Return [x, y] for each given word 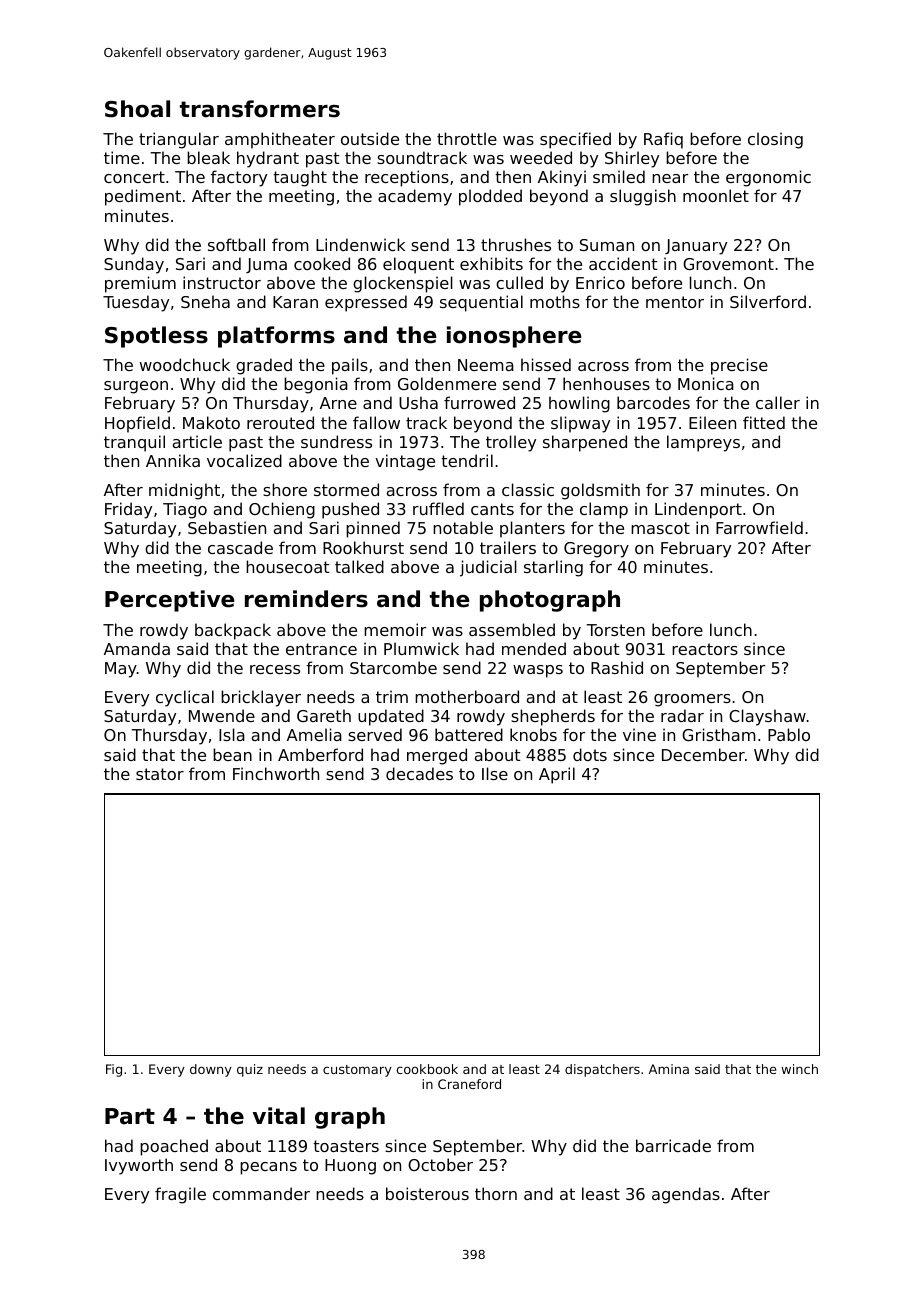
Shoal [137, 109]
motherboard [467, 696]
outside [370, 138]
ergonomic [768, 178]
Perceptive [170, 601]
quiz [250, 1070]
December [703, 754]
